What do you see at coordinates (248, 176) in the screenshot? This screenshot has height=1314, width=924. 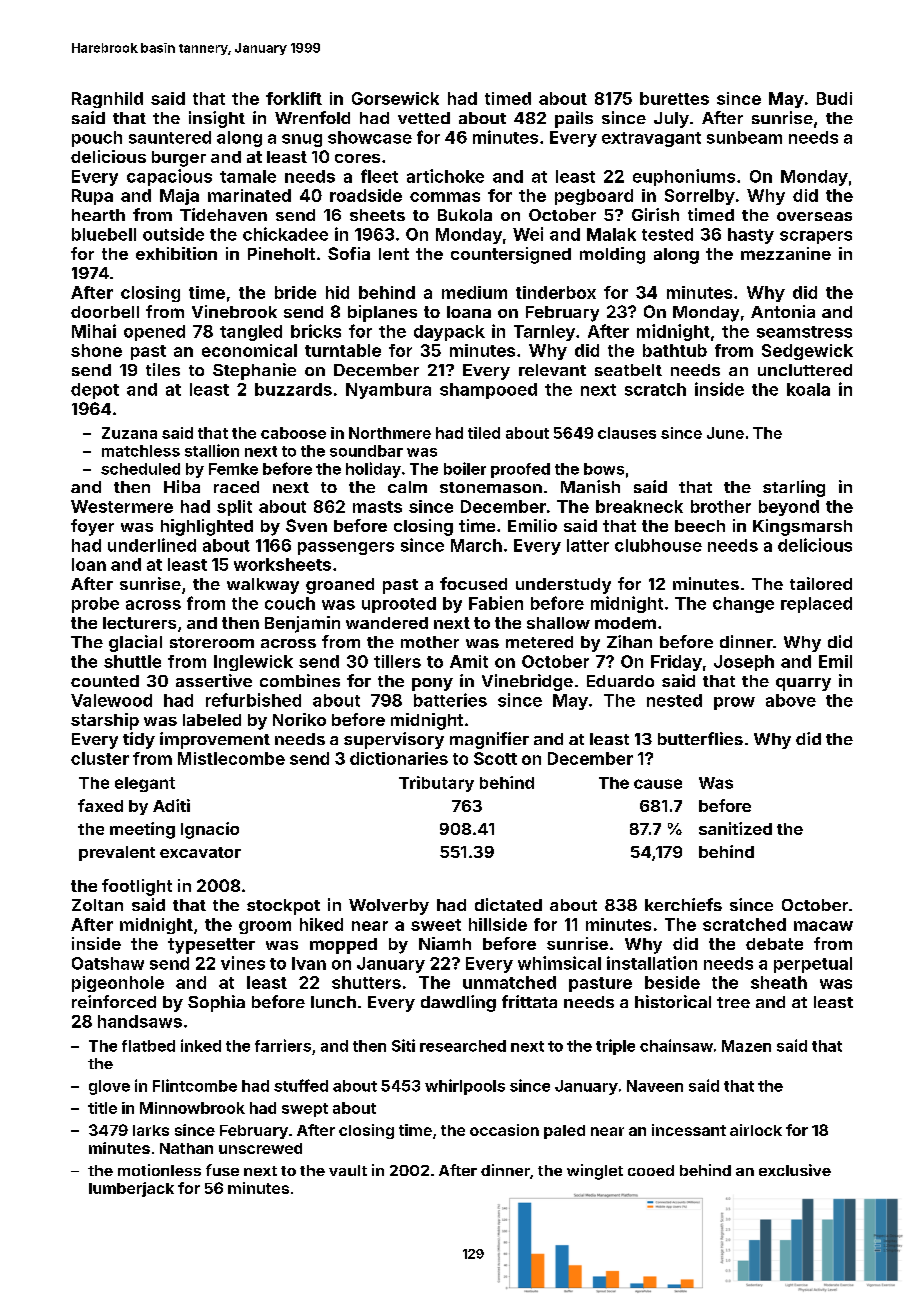 I see `tamale` at bounding box center [248, 176].
